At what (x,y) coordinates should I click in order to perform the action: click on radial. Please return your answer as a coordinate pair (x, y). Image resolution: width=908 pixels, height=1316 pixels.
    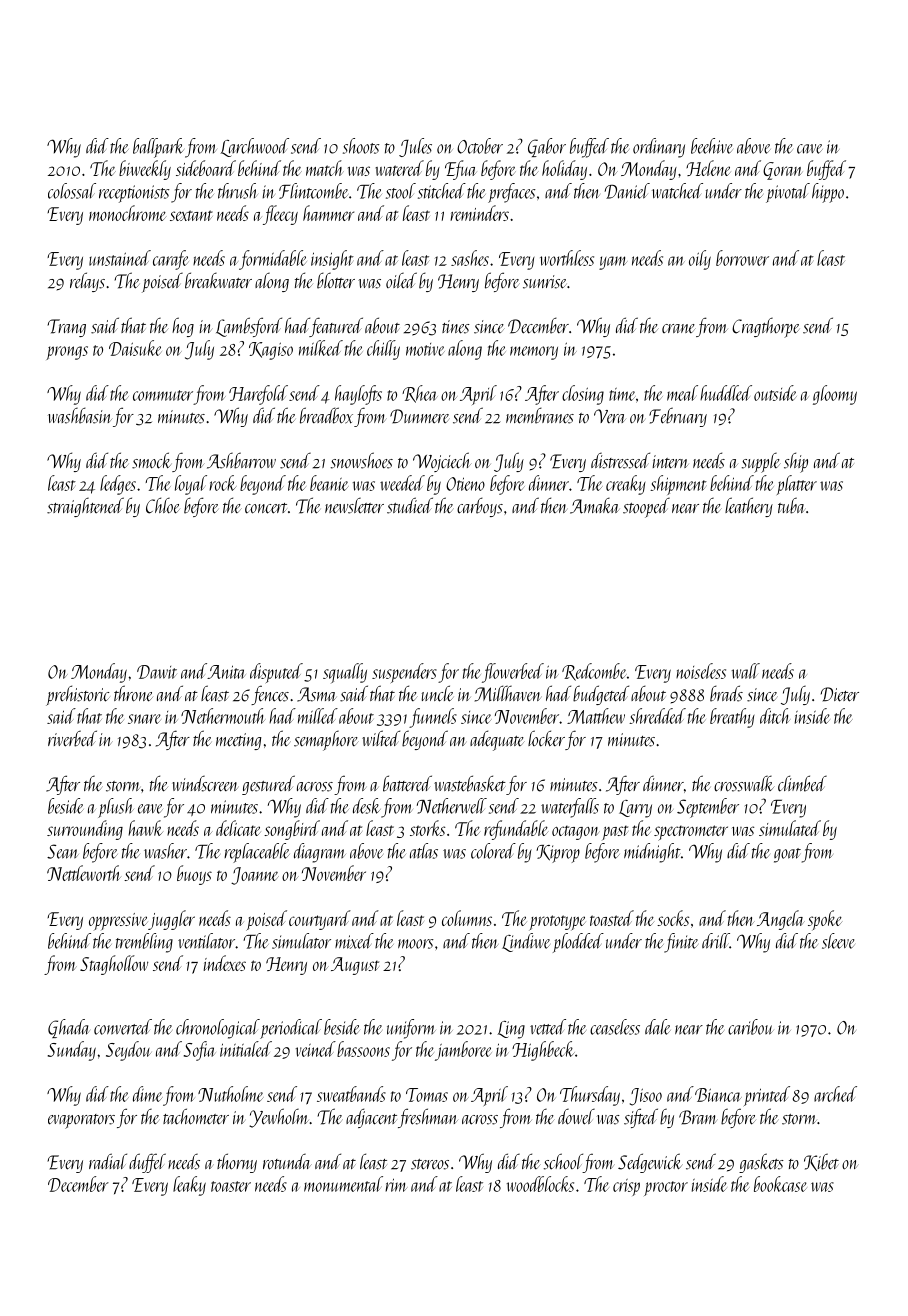
    Looking at the image, I should click on (108, 1161).
